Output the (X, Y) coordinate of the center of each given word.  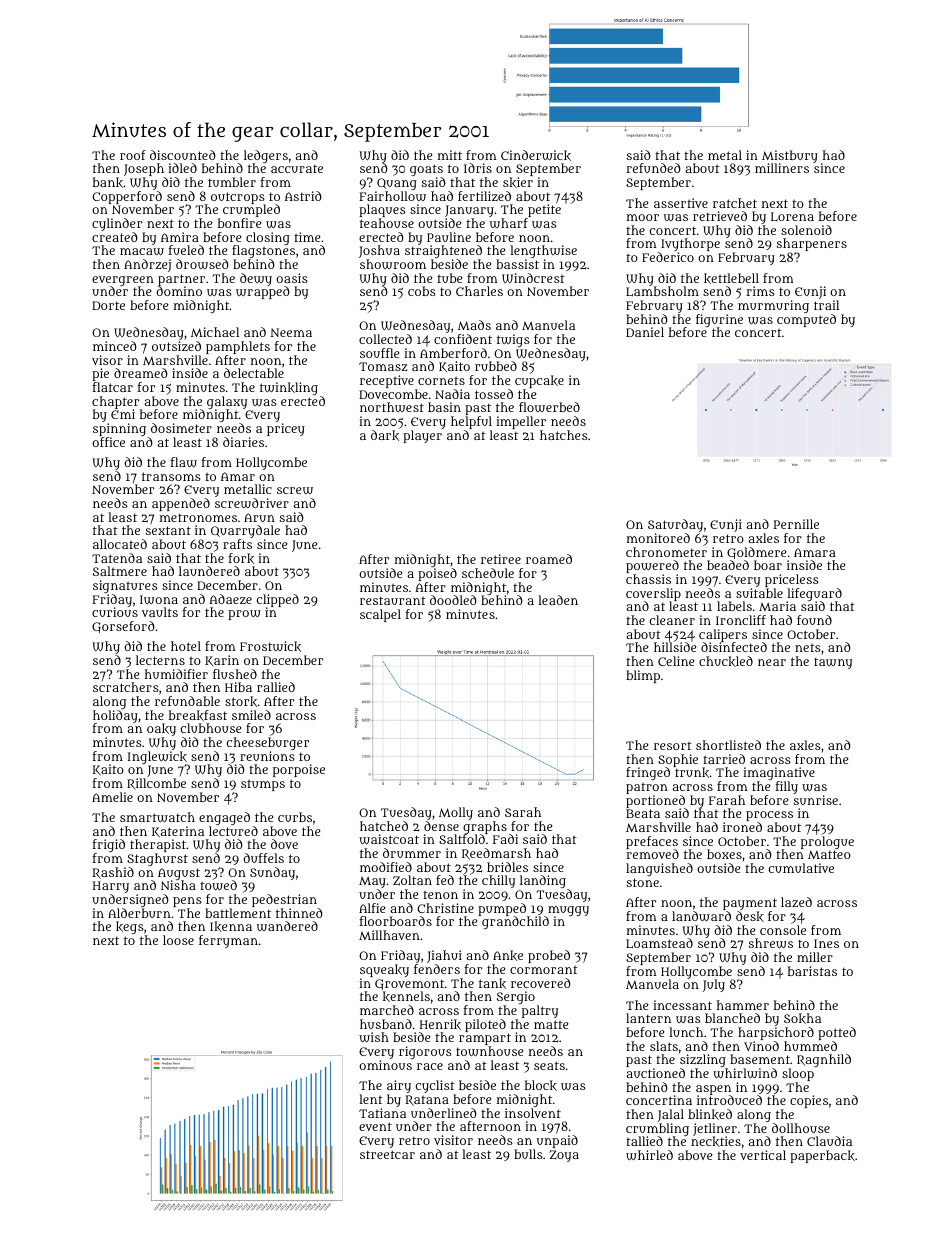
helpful (471, 422)
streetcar (387, 1154)
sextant (168, 530)
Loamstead (659, 943)
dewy (256, 279)
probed (549, 956)
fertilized (484, 196)
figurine (719, 321)
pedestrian (284, 900)
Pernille (796, 524)
